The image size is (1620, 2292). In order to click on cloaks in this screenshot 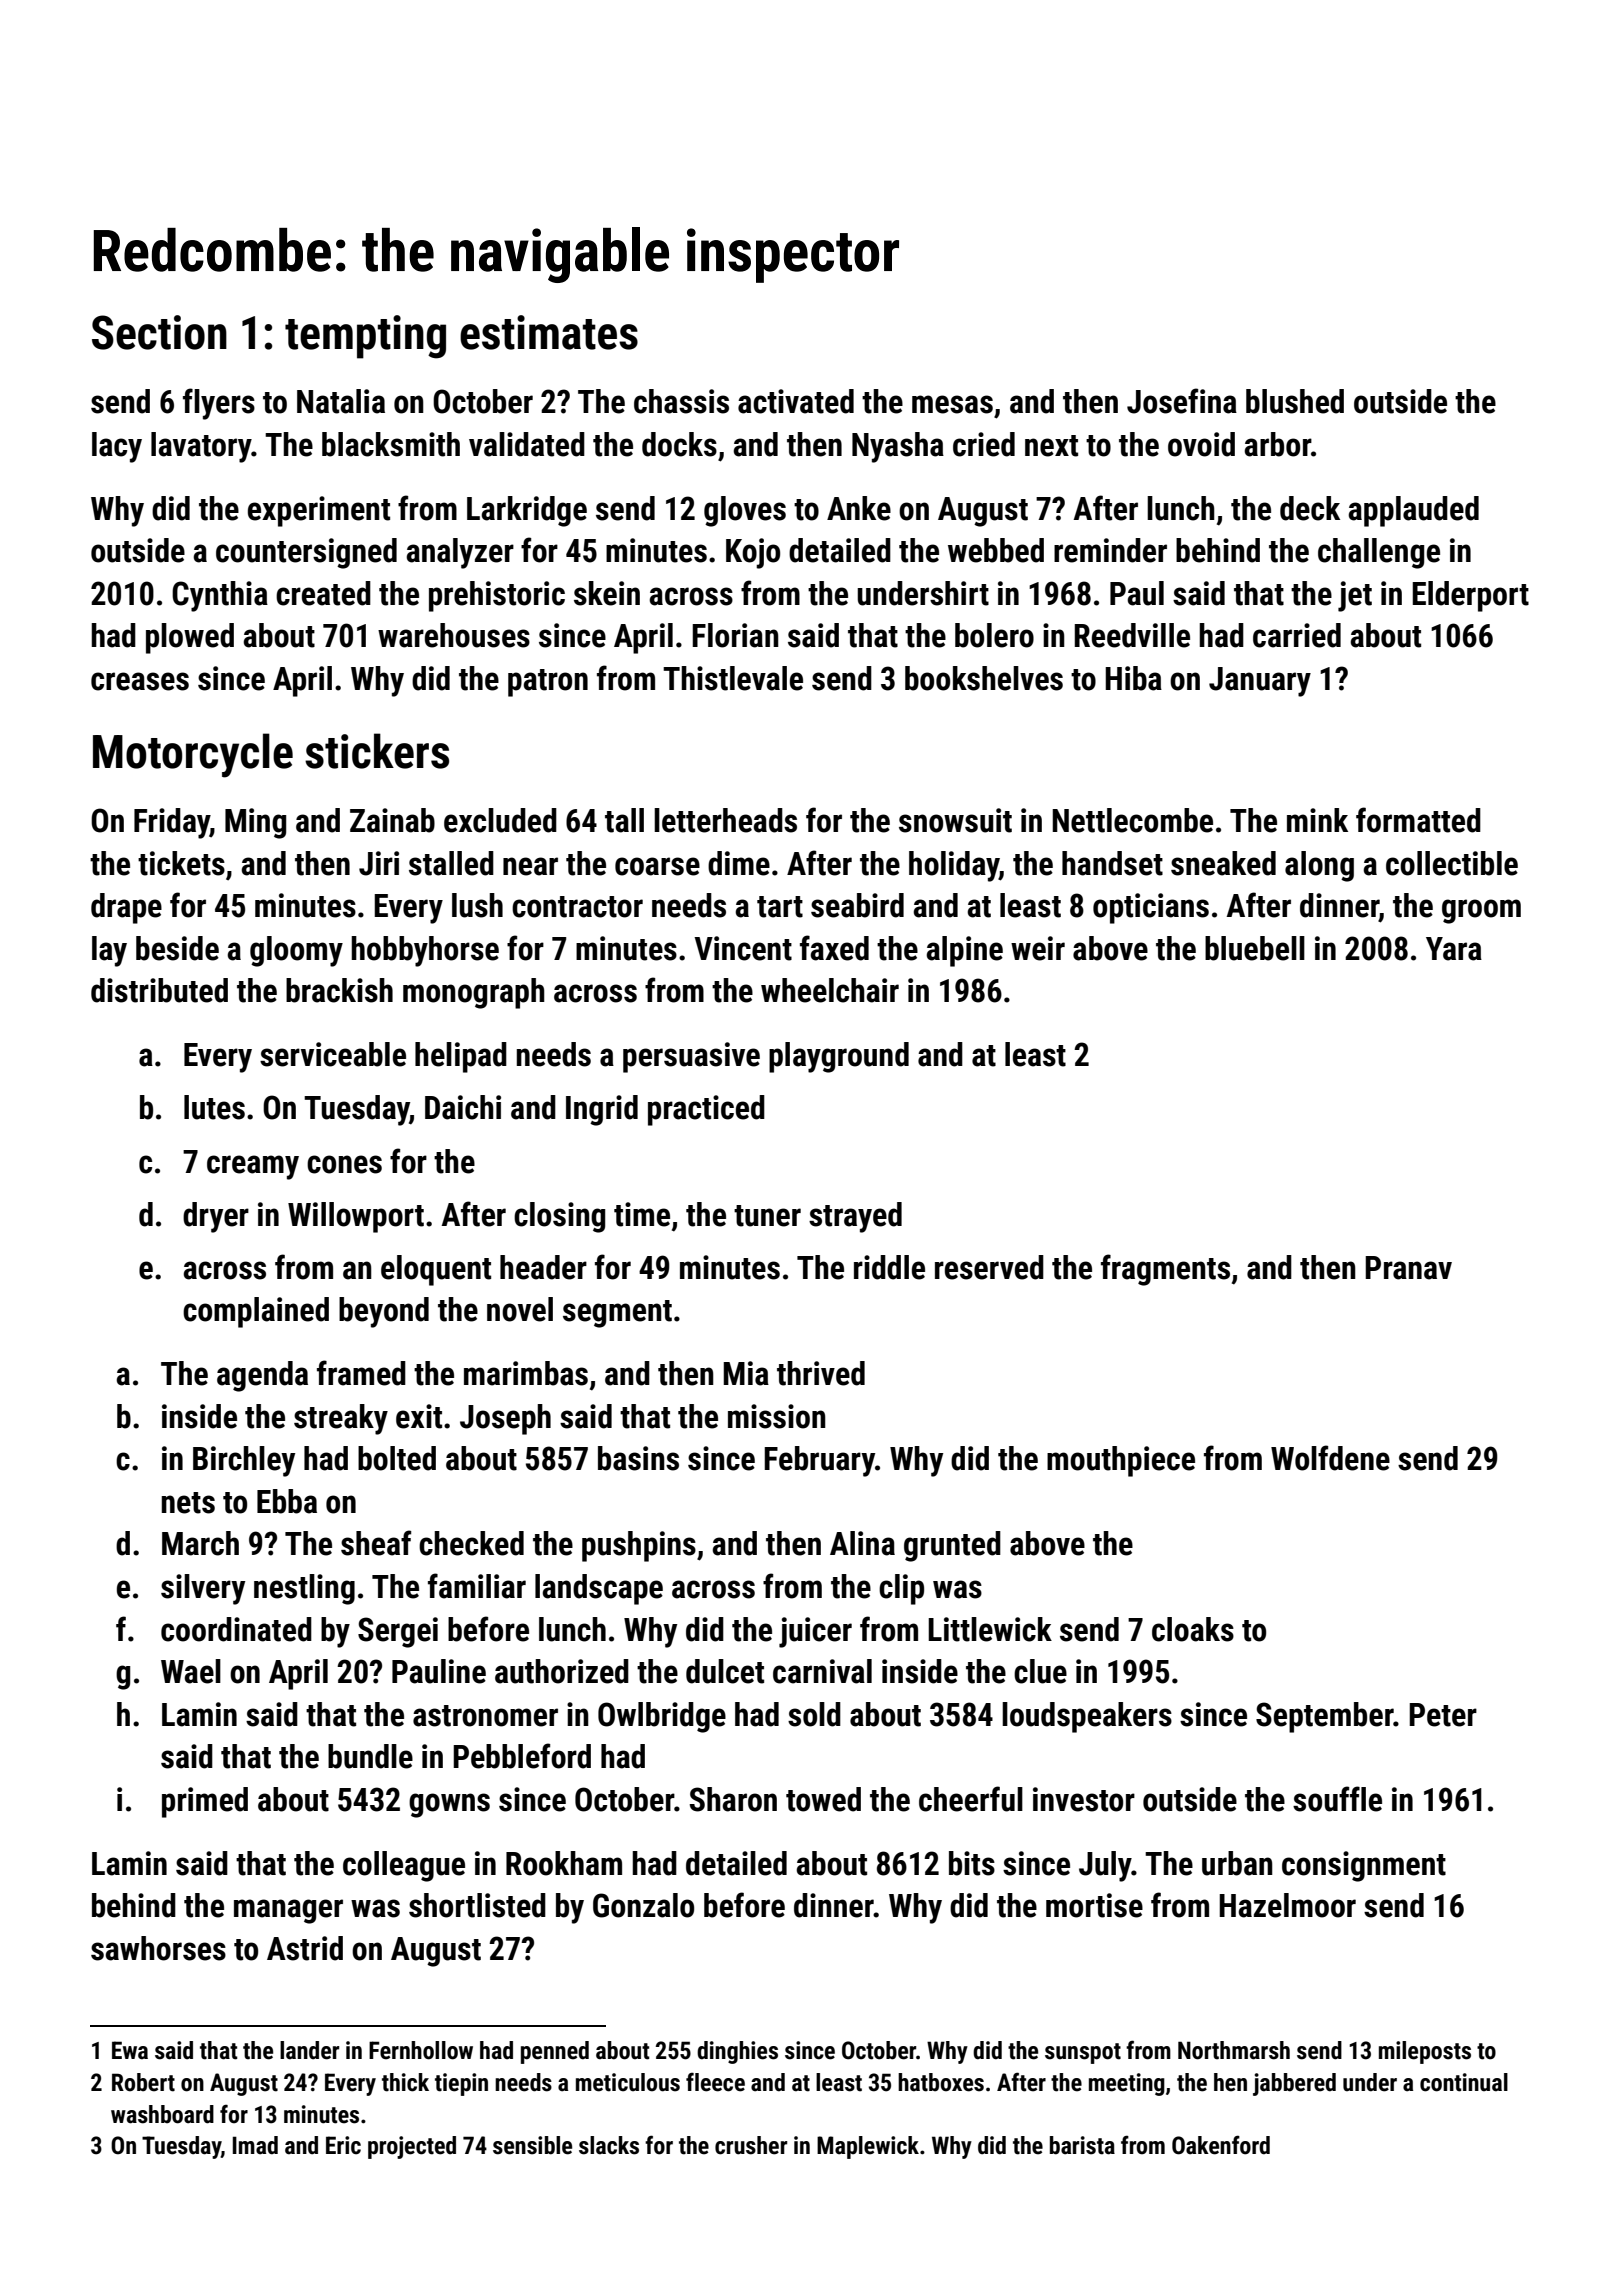, I will do `click(1193, 1629)`.
